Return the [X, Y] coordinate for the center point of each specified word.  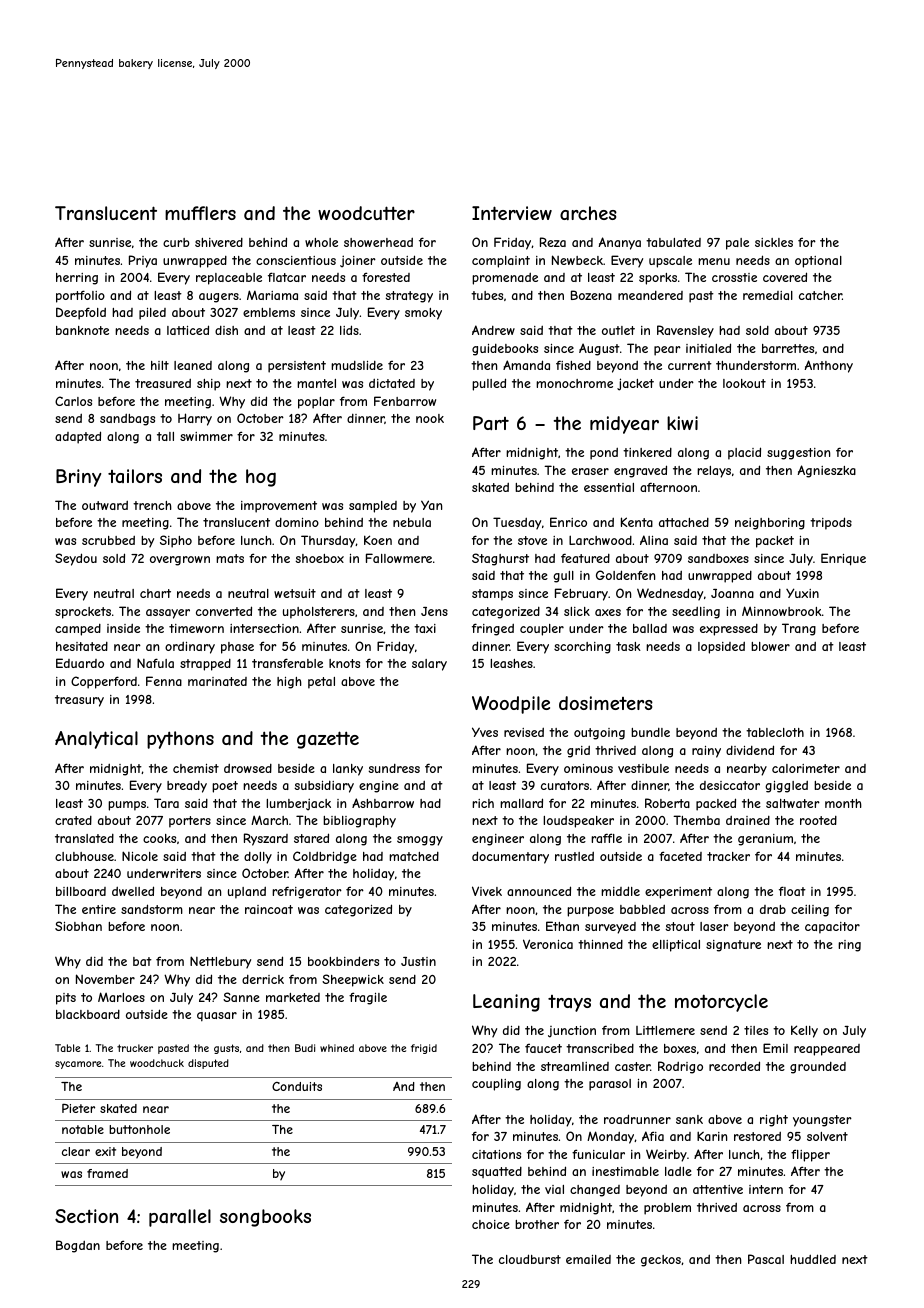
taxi [425, 628]
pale [737, 244]
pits [66, 999]
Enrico [568, 522]
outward [105, 505]
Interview [512, 213]
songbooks [265, 1218]
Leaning [506, 1003]
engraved [640, 471]
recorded [734, 1066]
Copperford [104, 682]
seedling [696, 613]
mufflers [200, 213]
